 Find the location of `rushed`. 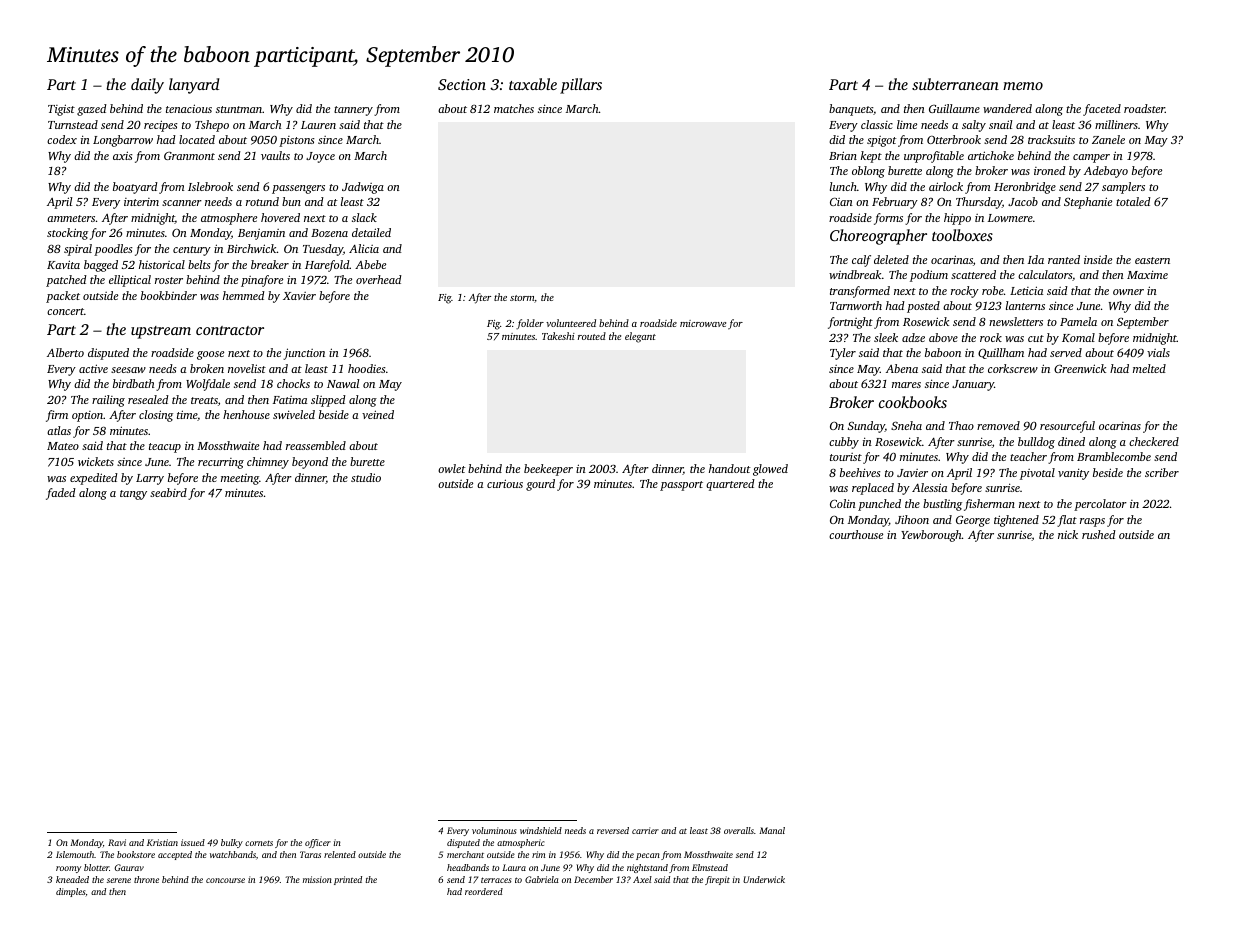

rushed is located at coordinates (1099, 534).
